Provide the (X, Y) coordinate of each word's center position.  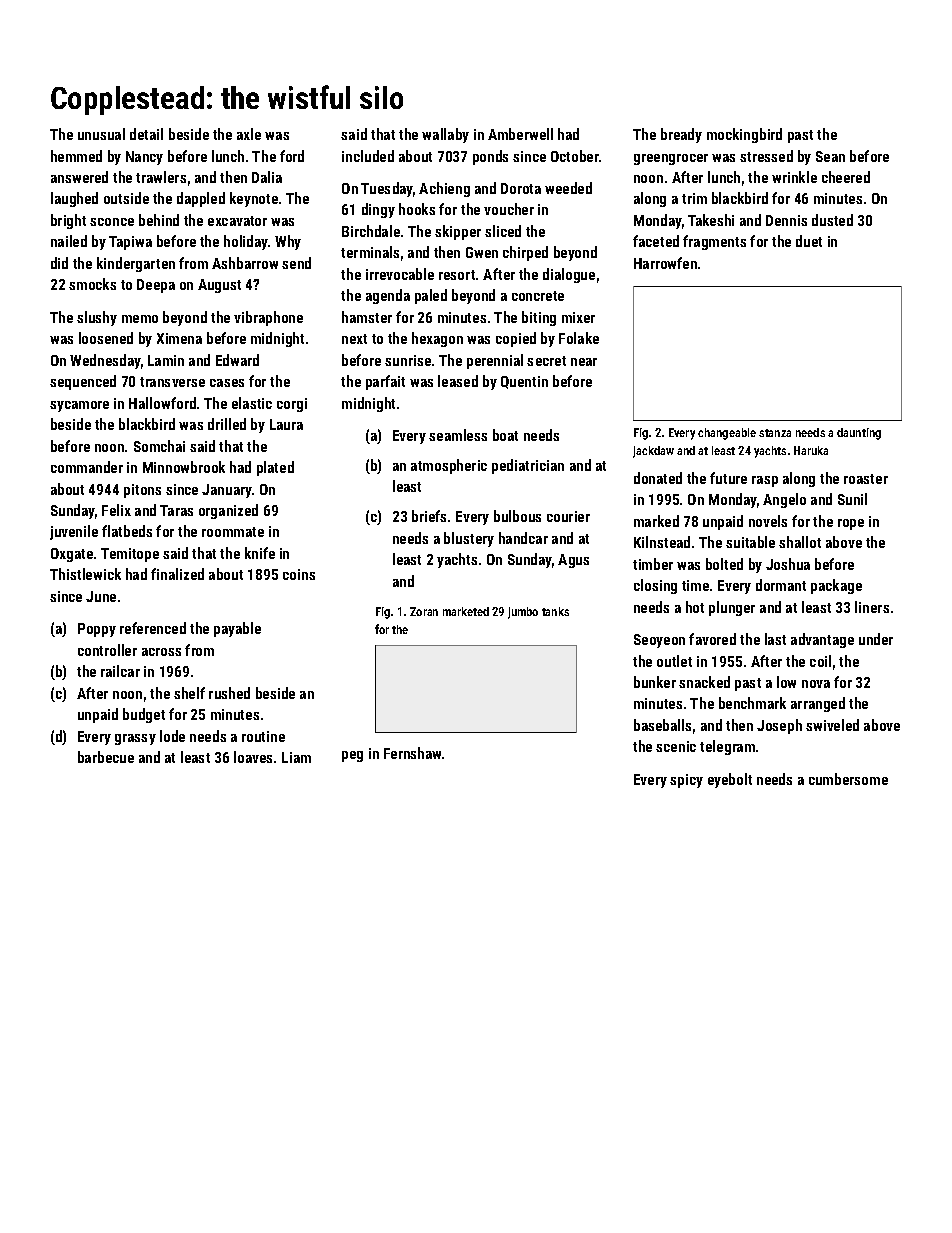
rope (851, 524)
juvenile (74, 532)
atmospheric (449, 466)
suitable (750, 542)
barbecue (106, 757)
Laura (286, 424)
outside (126, 198)
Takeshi (711, 220)
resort (457, 275)
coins (299, 574)
